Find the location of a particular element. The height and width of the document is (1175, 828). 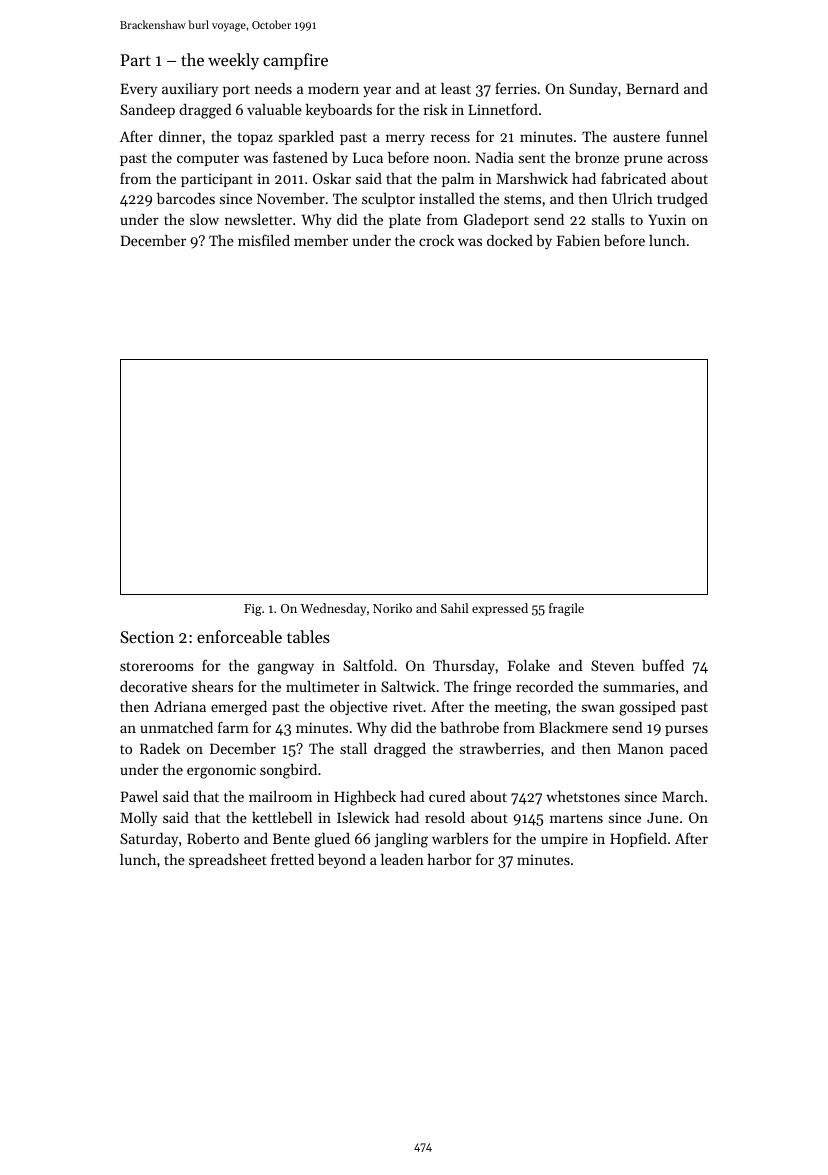

Pawel is located at coordinates (139, 796).
